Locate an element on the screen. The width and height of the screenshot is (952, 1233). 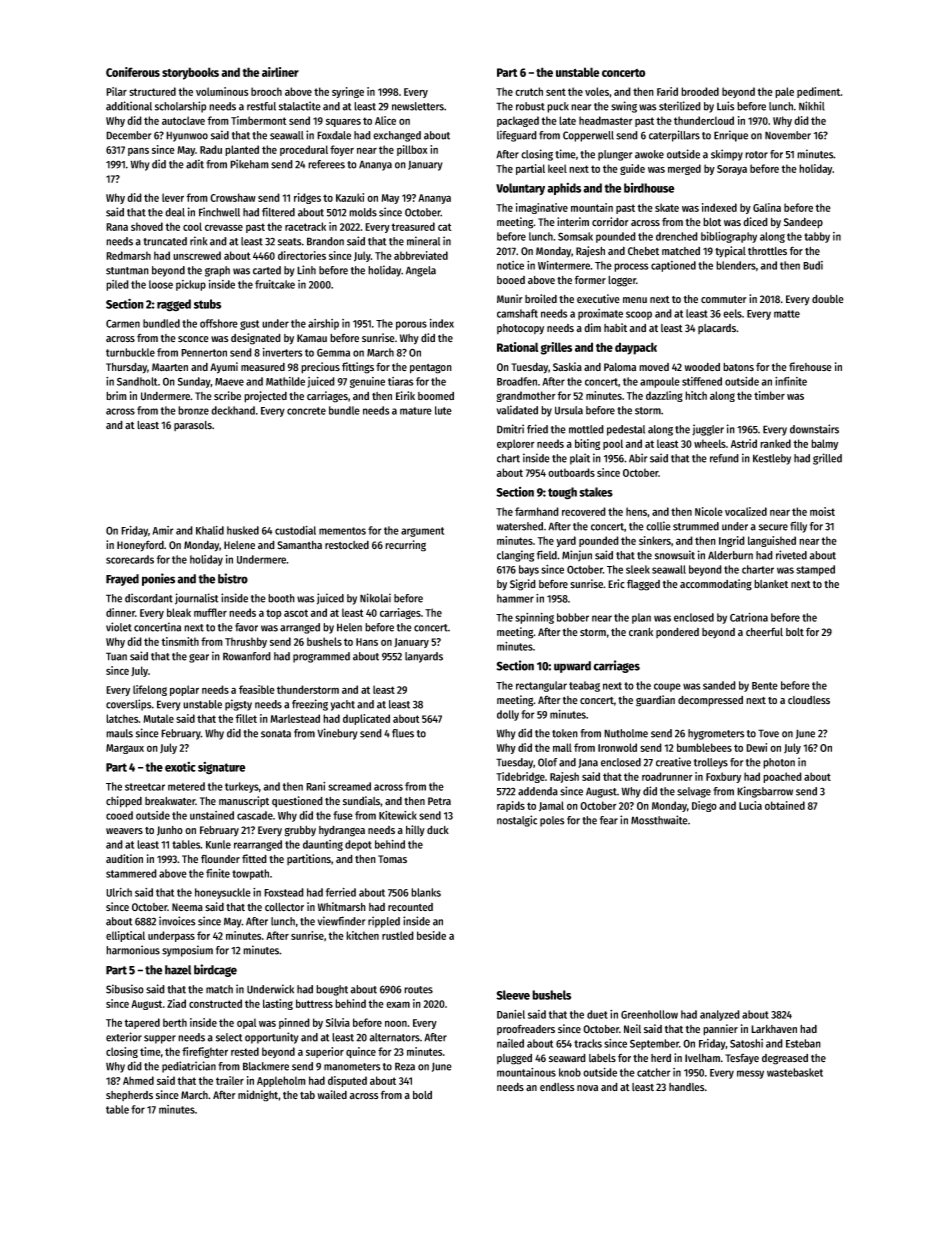
airliner is located at coordinates (280, 72).
